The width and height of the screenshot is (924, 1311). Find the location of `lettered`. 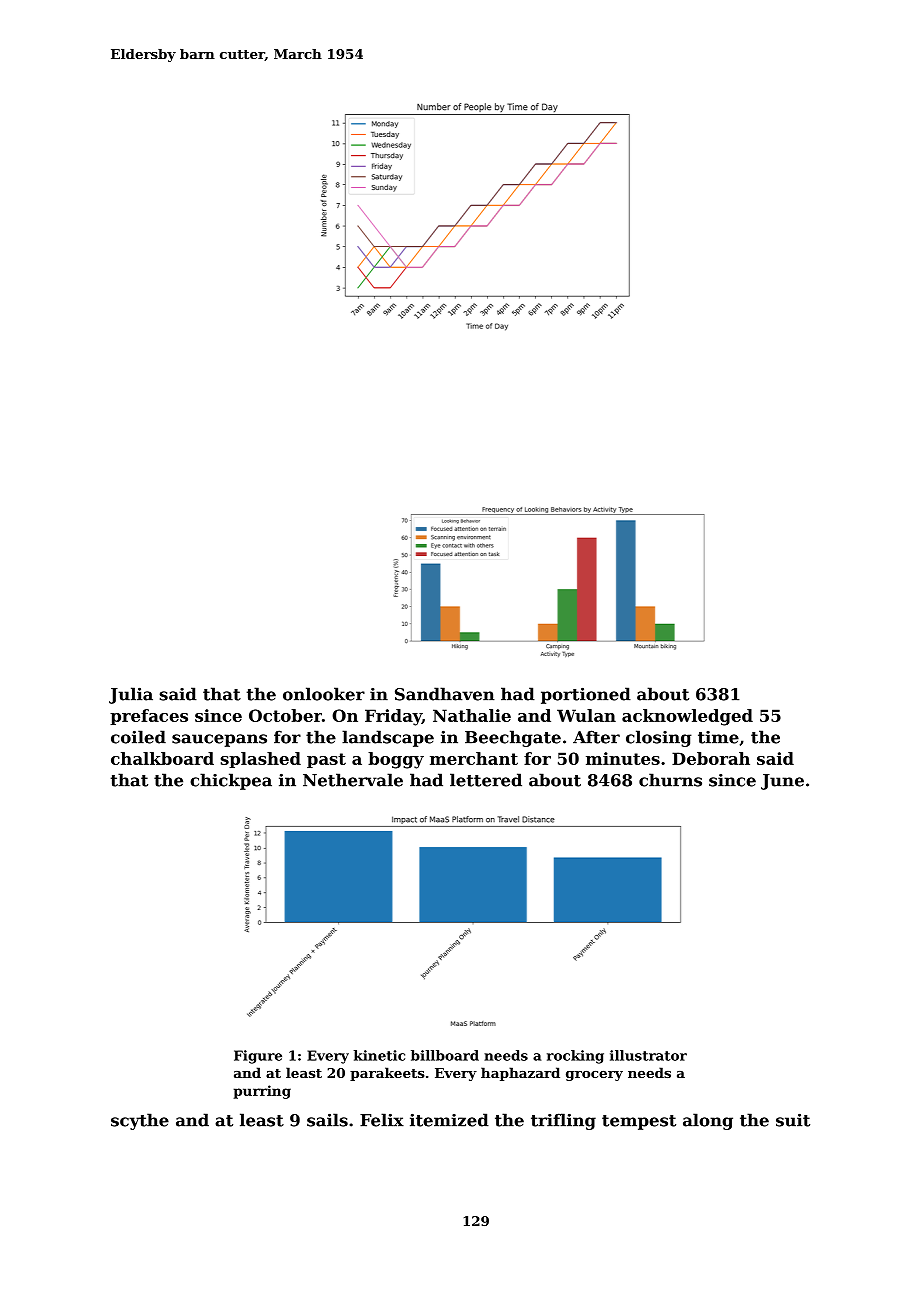

lettered is located at coordinates (486, 780).
